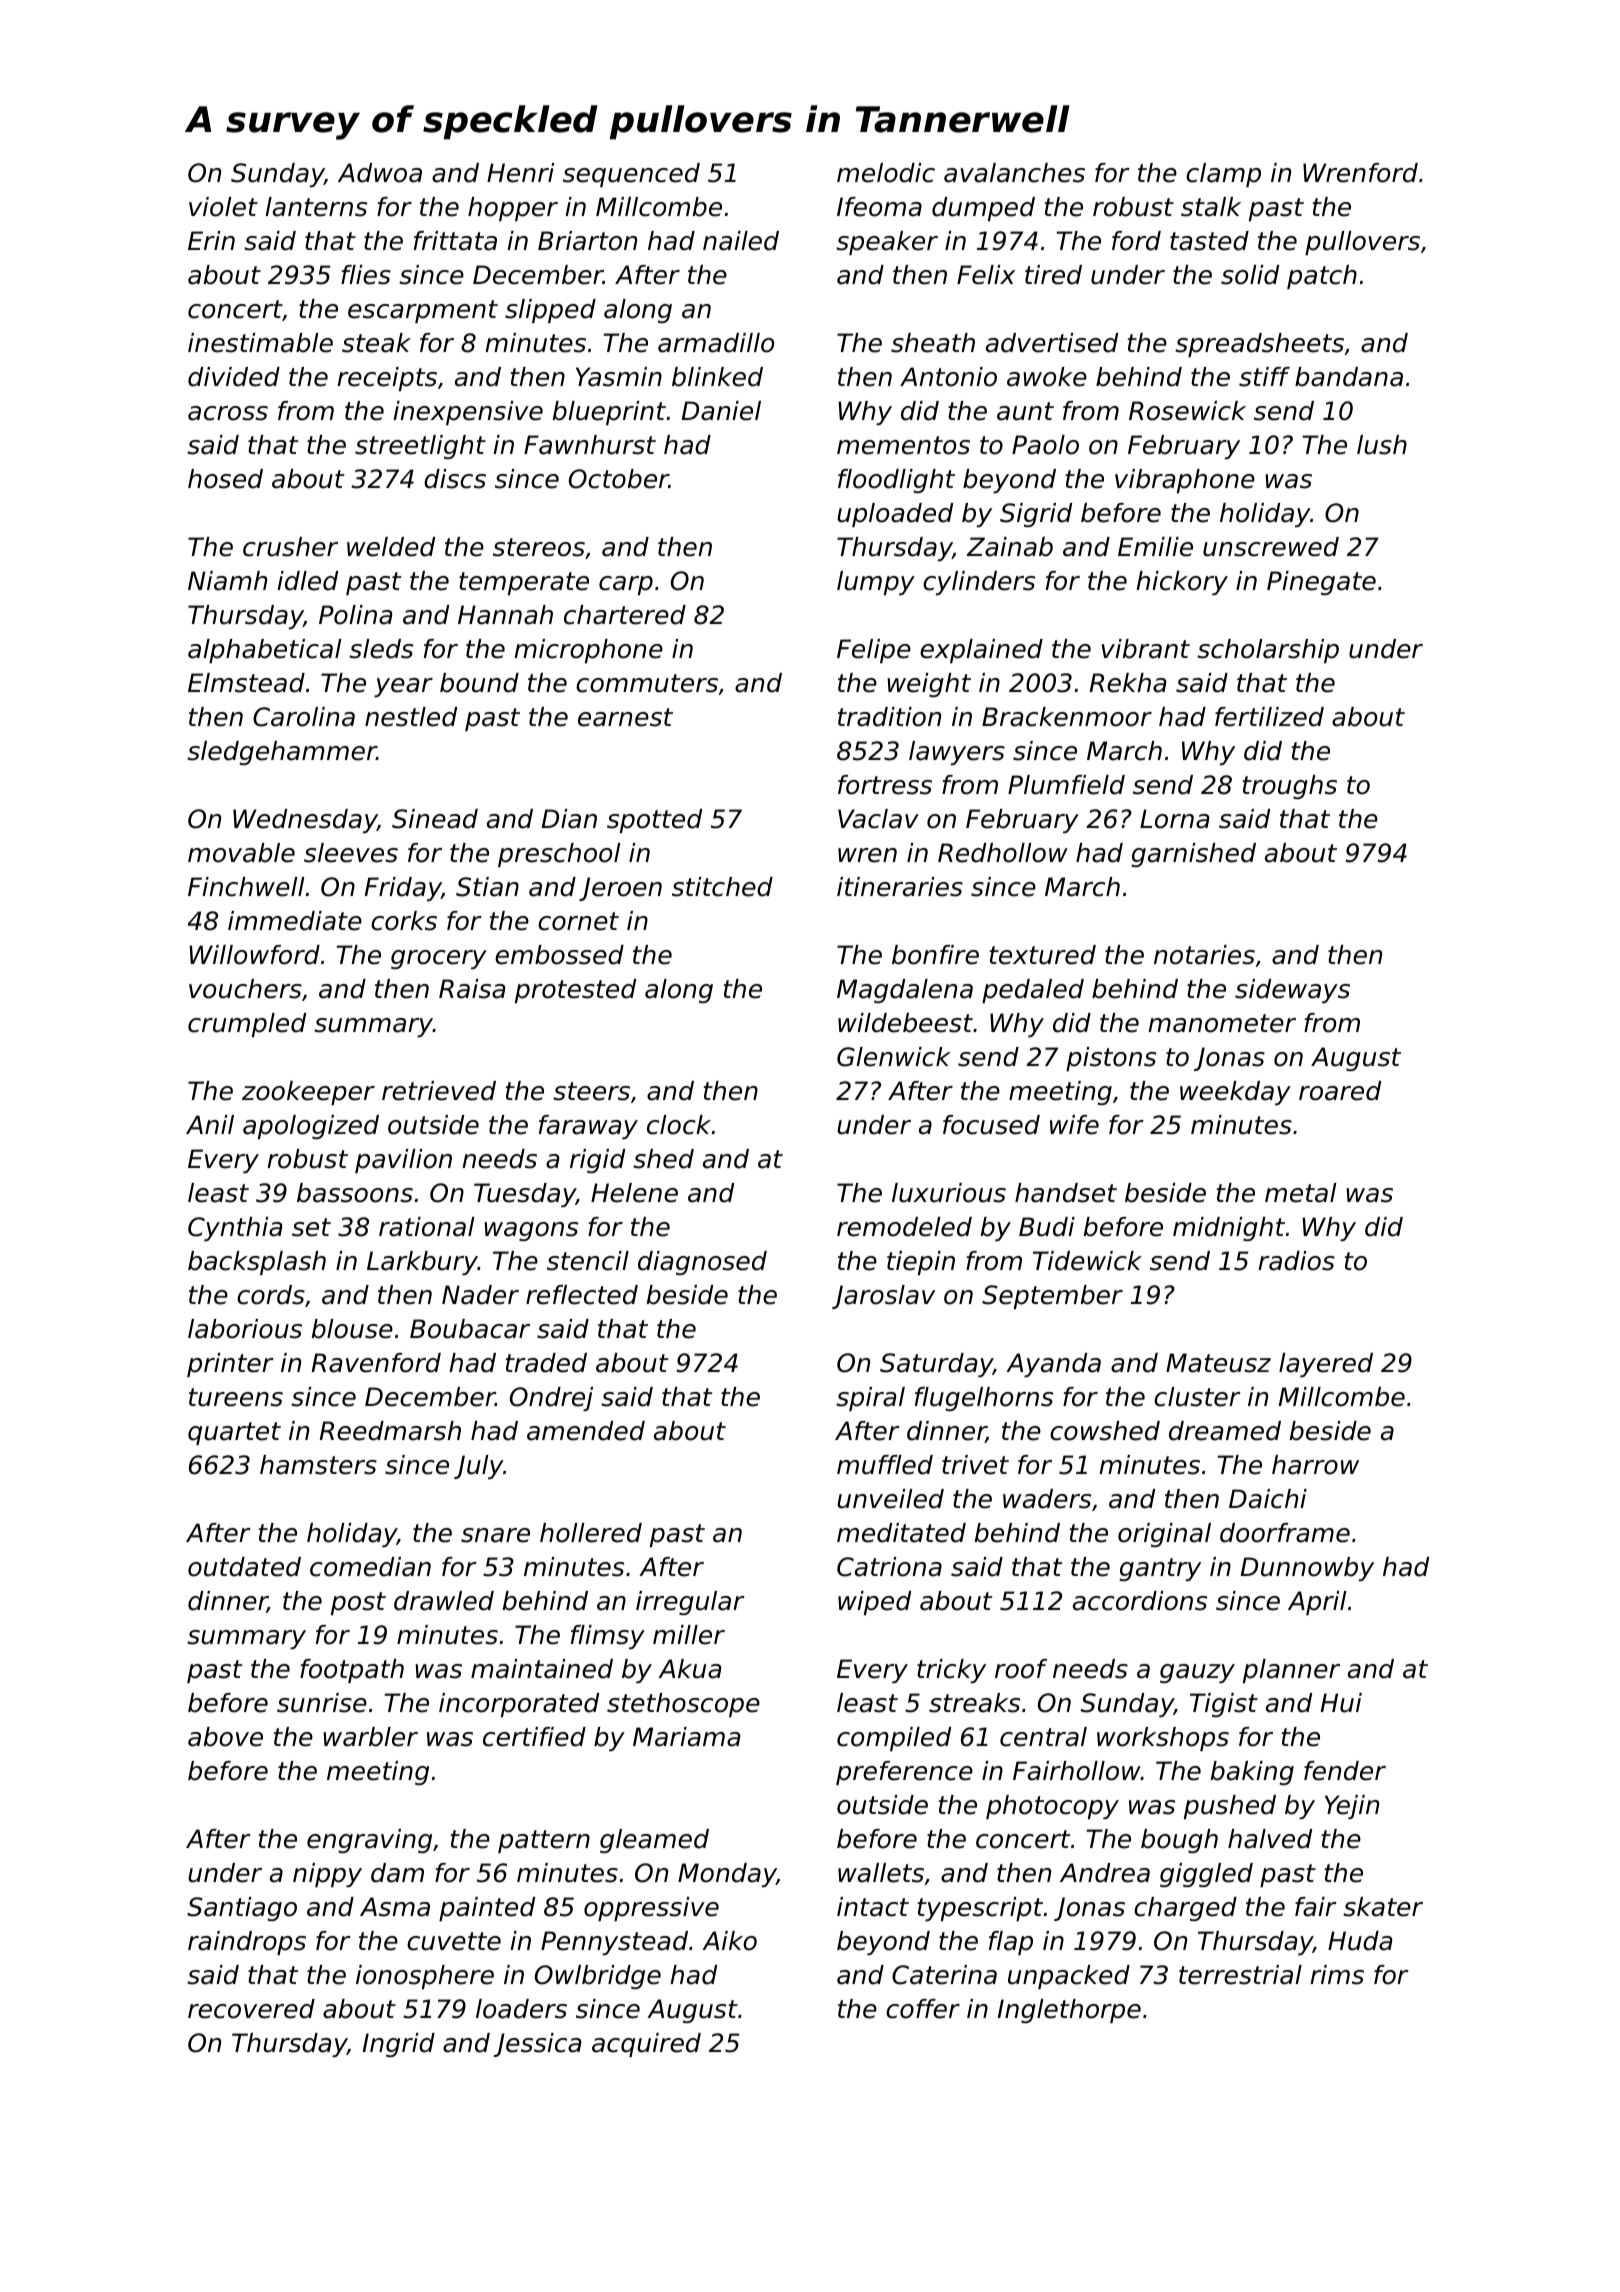  Describe the element at coordinates (896, 481) in the document. I see `floodlight` at that location.
